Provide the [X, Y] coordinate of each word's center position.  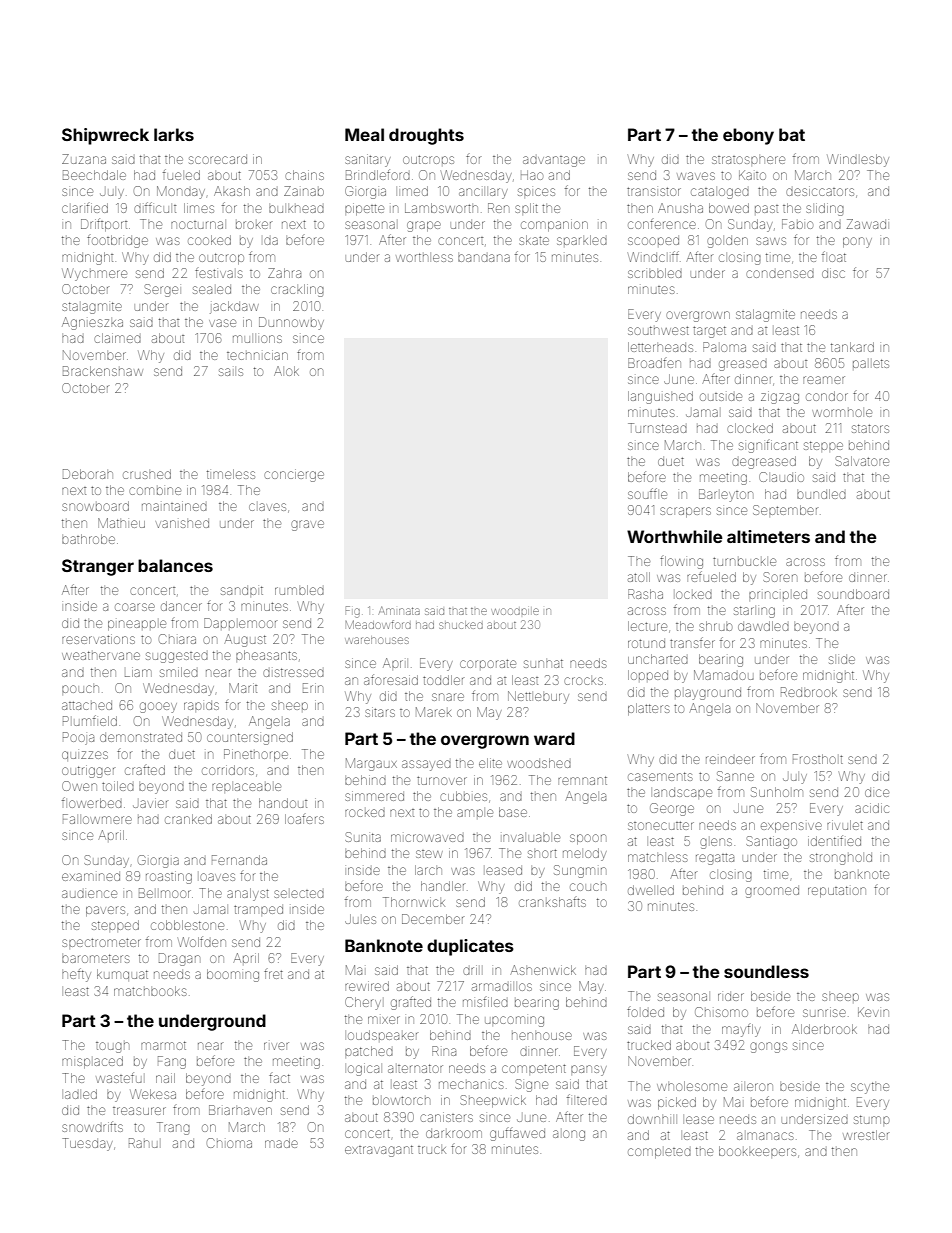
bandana [484, 258]
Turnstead [657, 428]
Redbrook [809, 692]
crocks [583, 681]
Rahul [143, 1143]
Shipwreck [105, 136]
